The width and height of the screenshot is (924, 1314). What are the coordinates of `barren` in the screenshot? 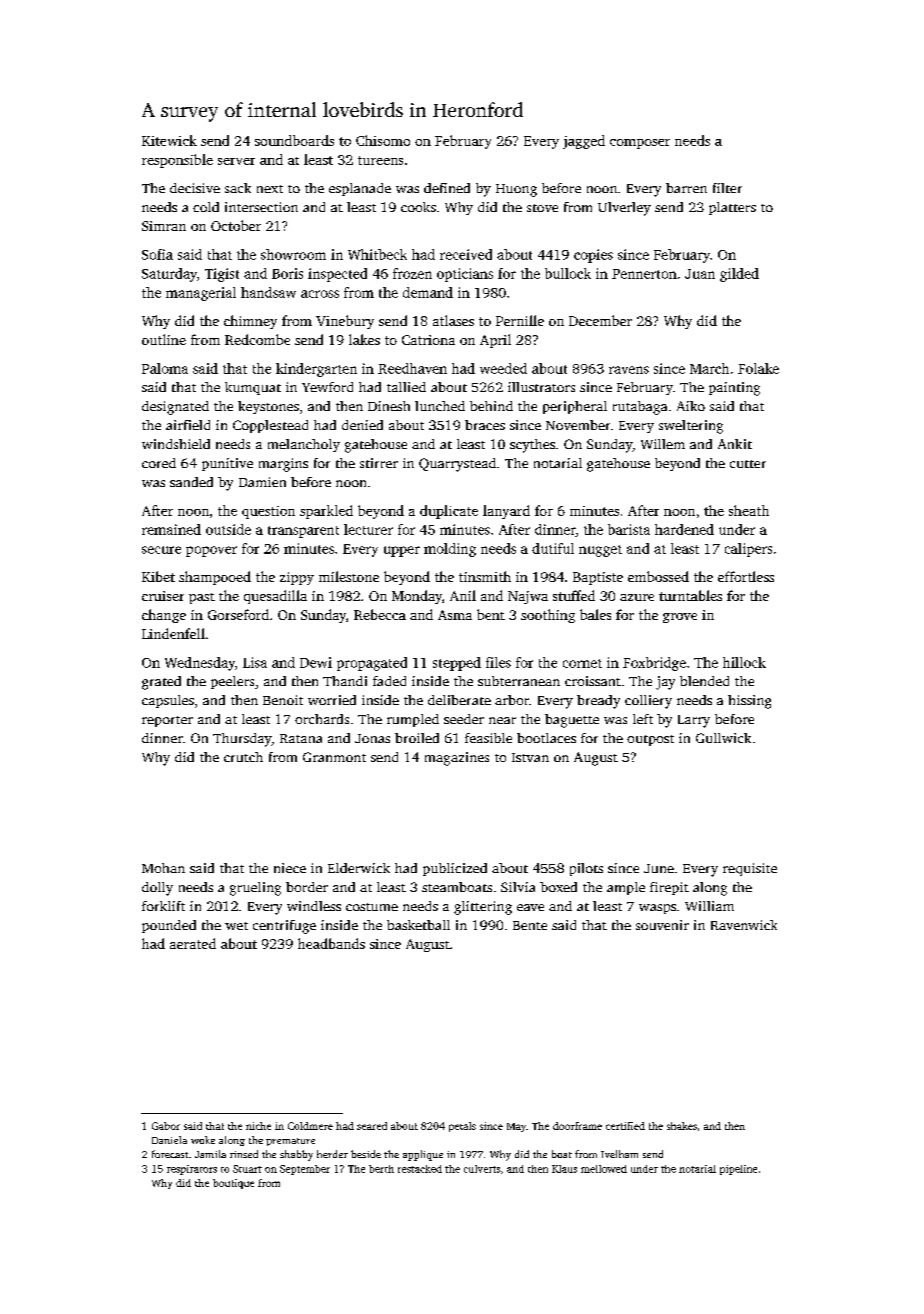 It's located at (686, 188).
